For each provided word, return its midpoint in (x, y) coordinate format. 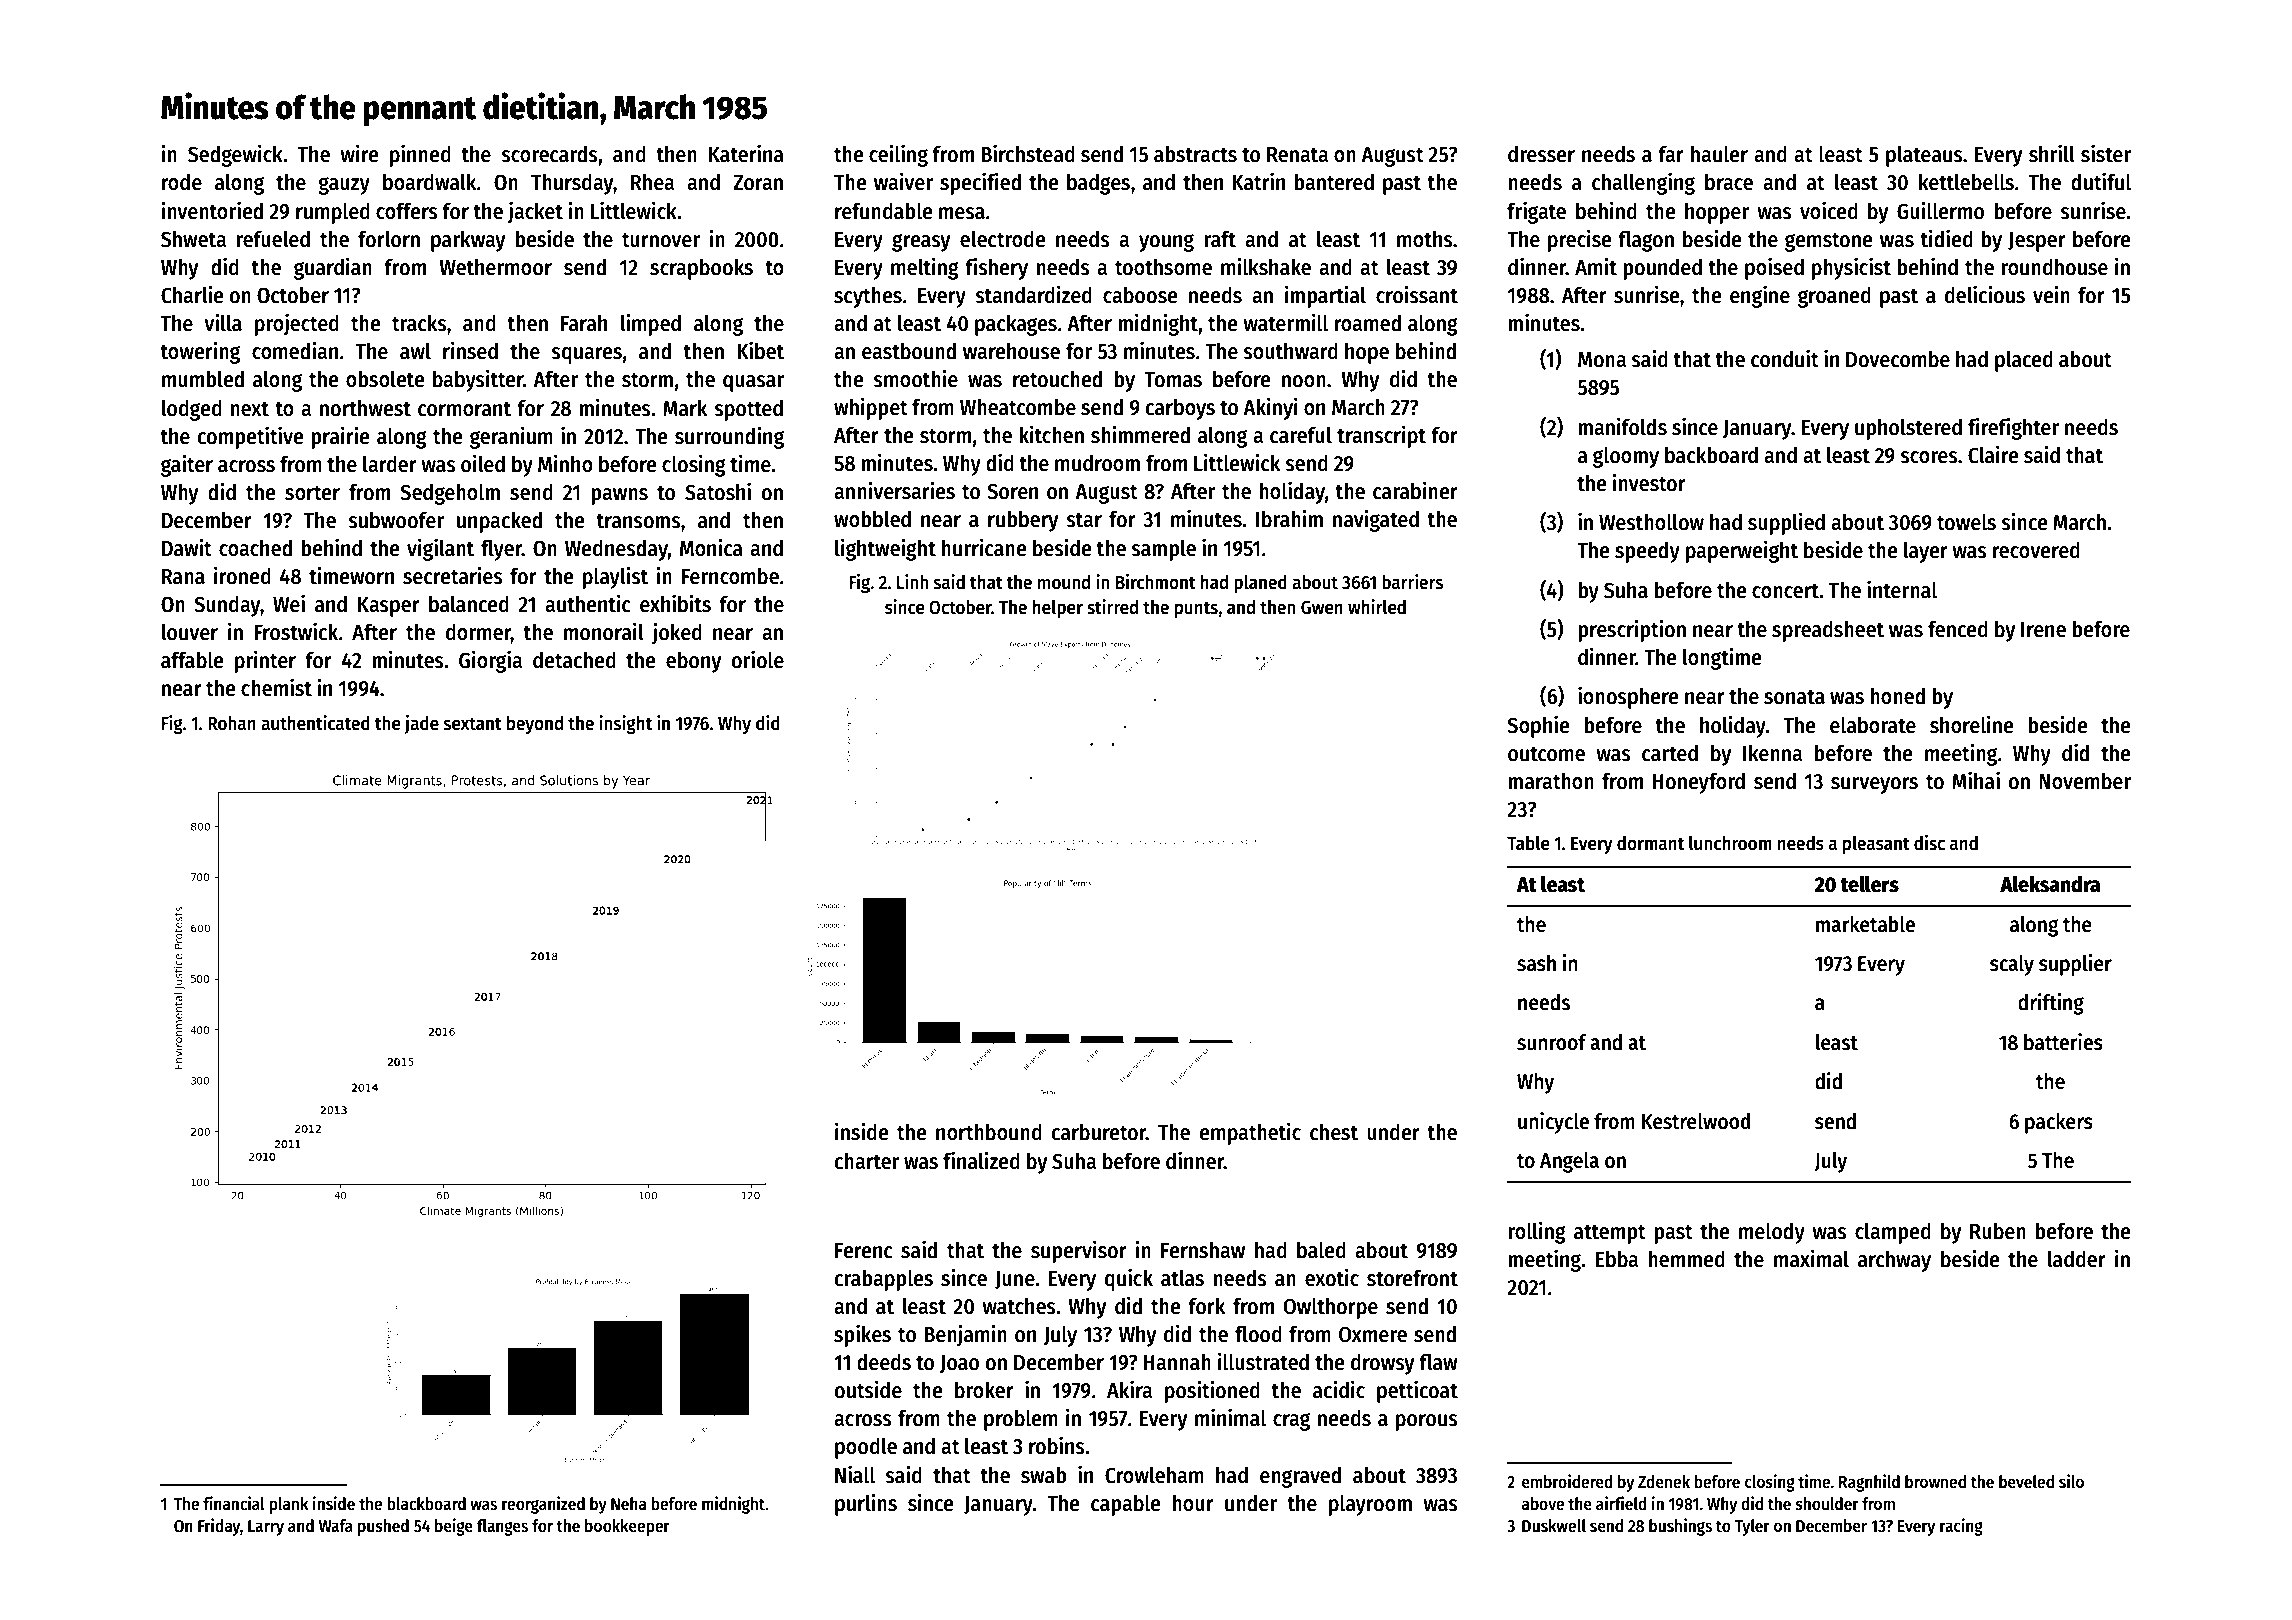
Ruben (1998, 1231)
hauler (1719, 154)
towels (1966, 522)
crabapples (883, 1280)
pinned (420, 155)
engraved (1300, 1477)
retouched (1057, 379)
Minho (565, 463)
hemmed (1686, 1259)
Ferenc (864, 1251)
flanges (502, 1527)
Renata (1297, 155)
